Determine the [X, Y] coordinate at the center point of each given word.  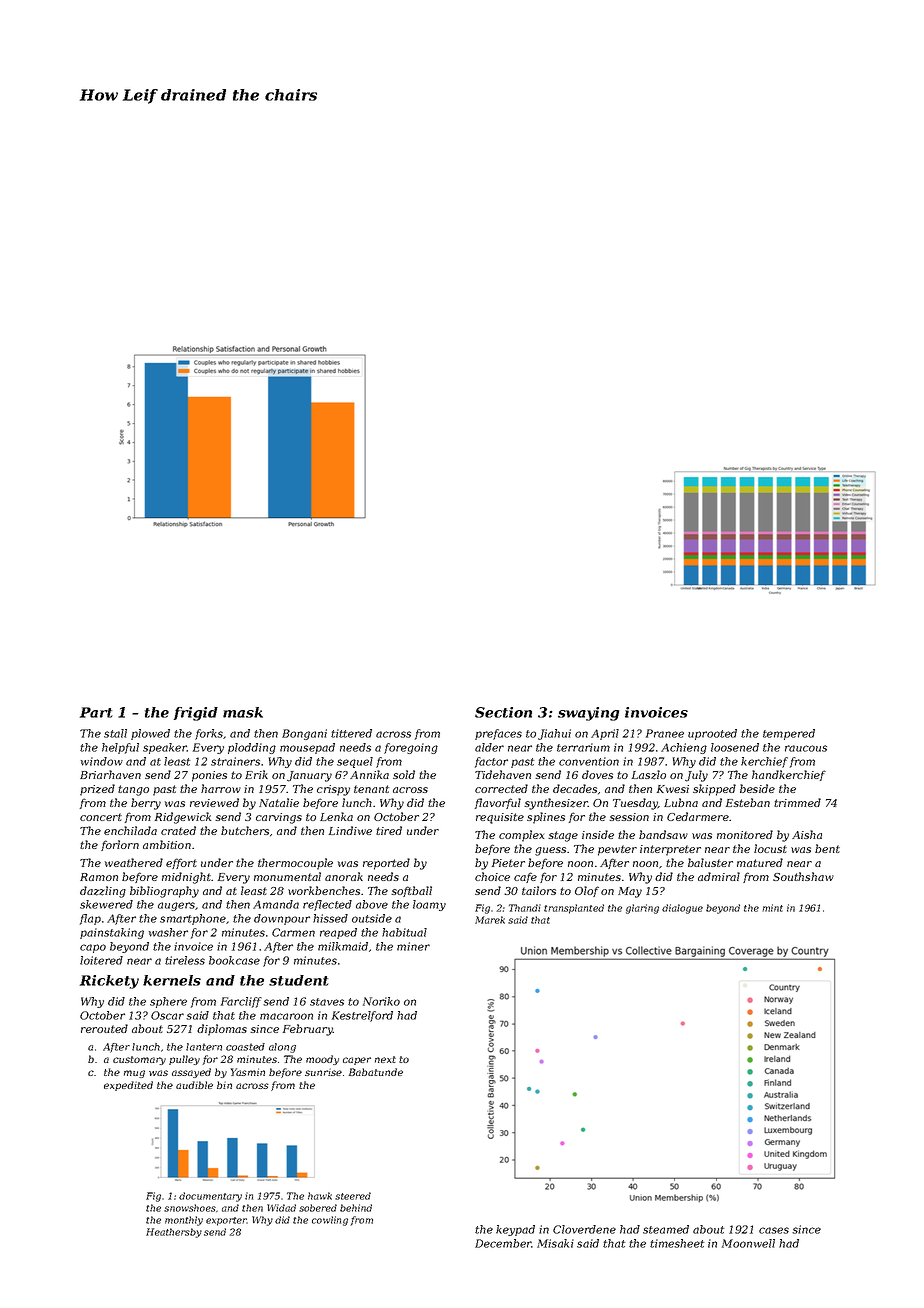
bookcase [234, 960]
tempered [789, 734]
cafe [525, 877]
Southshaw [803, 876]
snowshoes [190, 1208]
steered [353, 1196]
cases [774, 1230]
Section [503, 712]
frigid [196, 714]
